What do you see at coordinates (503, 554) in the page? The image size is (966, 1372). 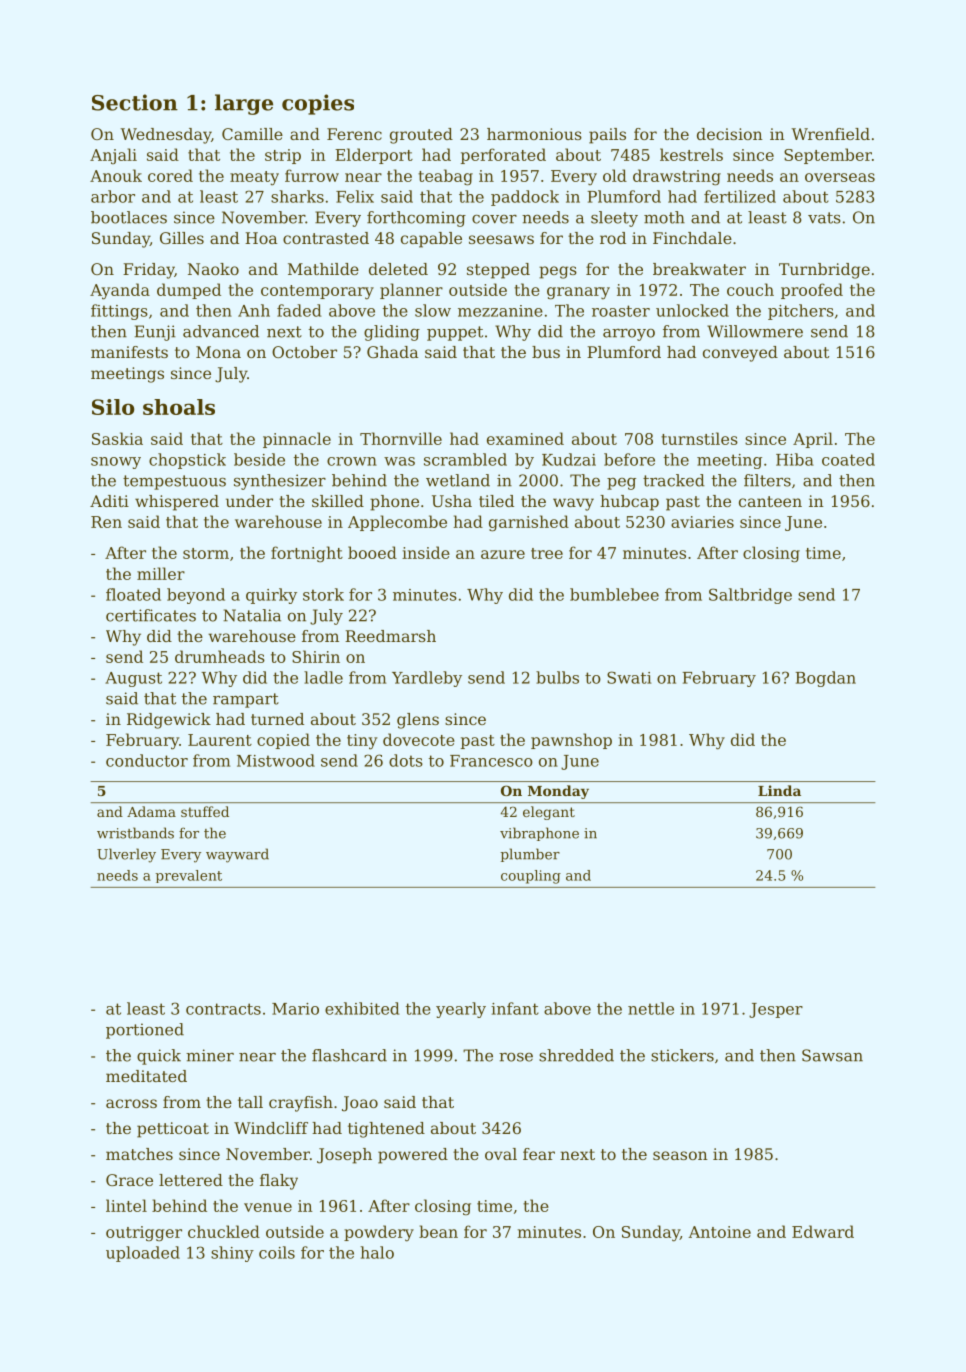 I see `azure` at bounding box center [503, 554].
